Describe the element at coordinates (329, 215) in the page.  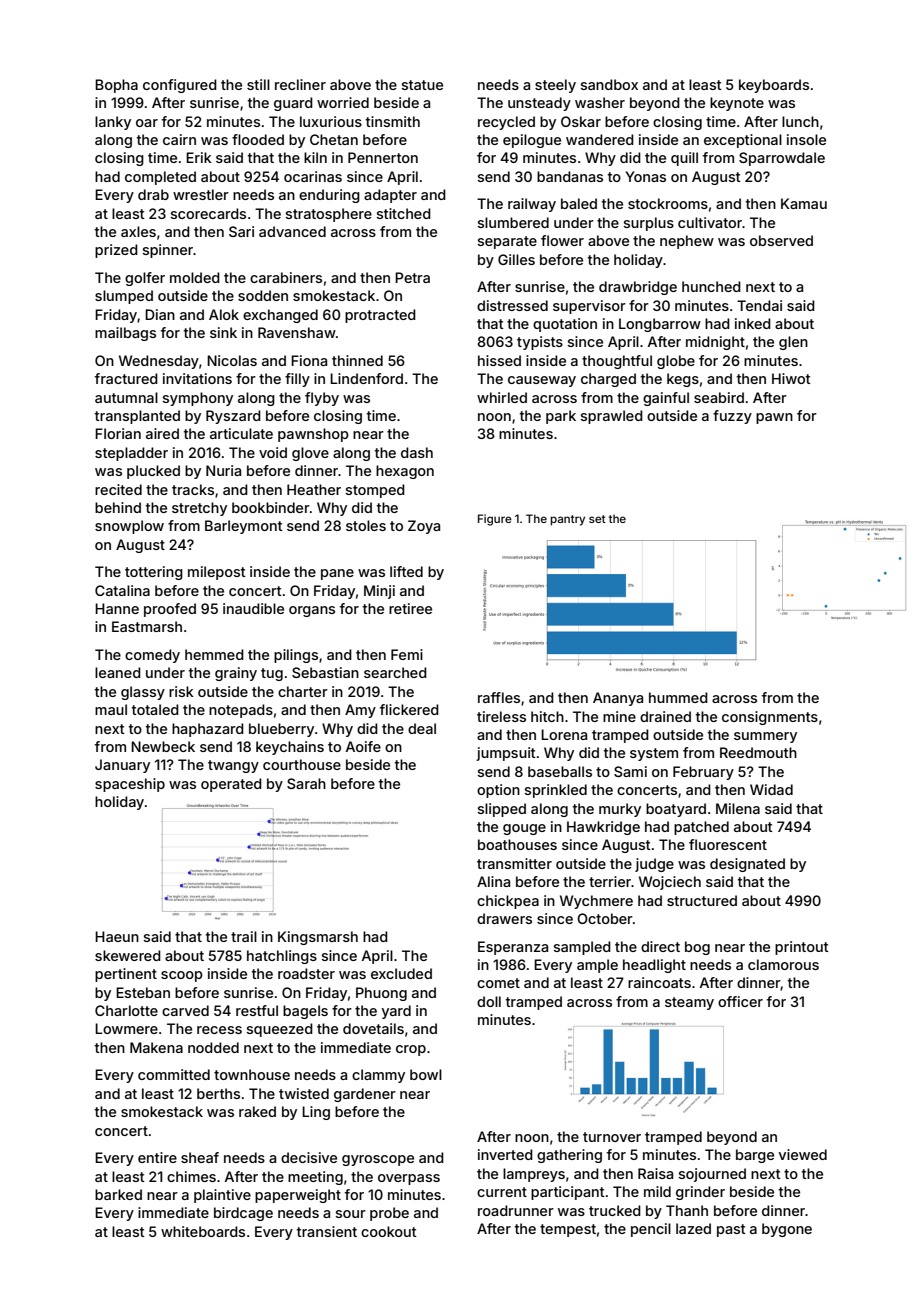
I see `stratosphere` at that location.
